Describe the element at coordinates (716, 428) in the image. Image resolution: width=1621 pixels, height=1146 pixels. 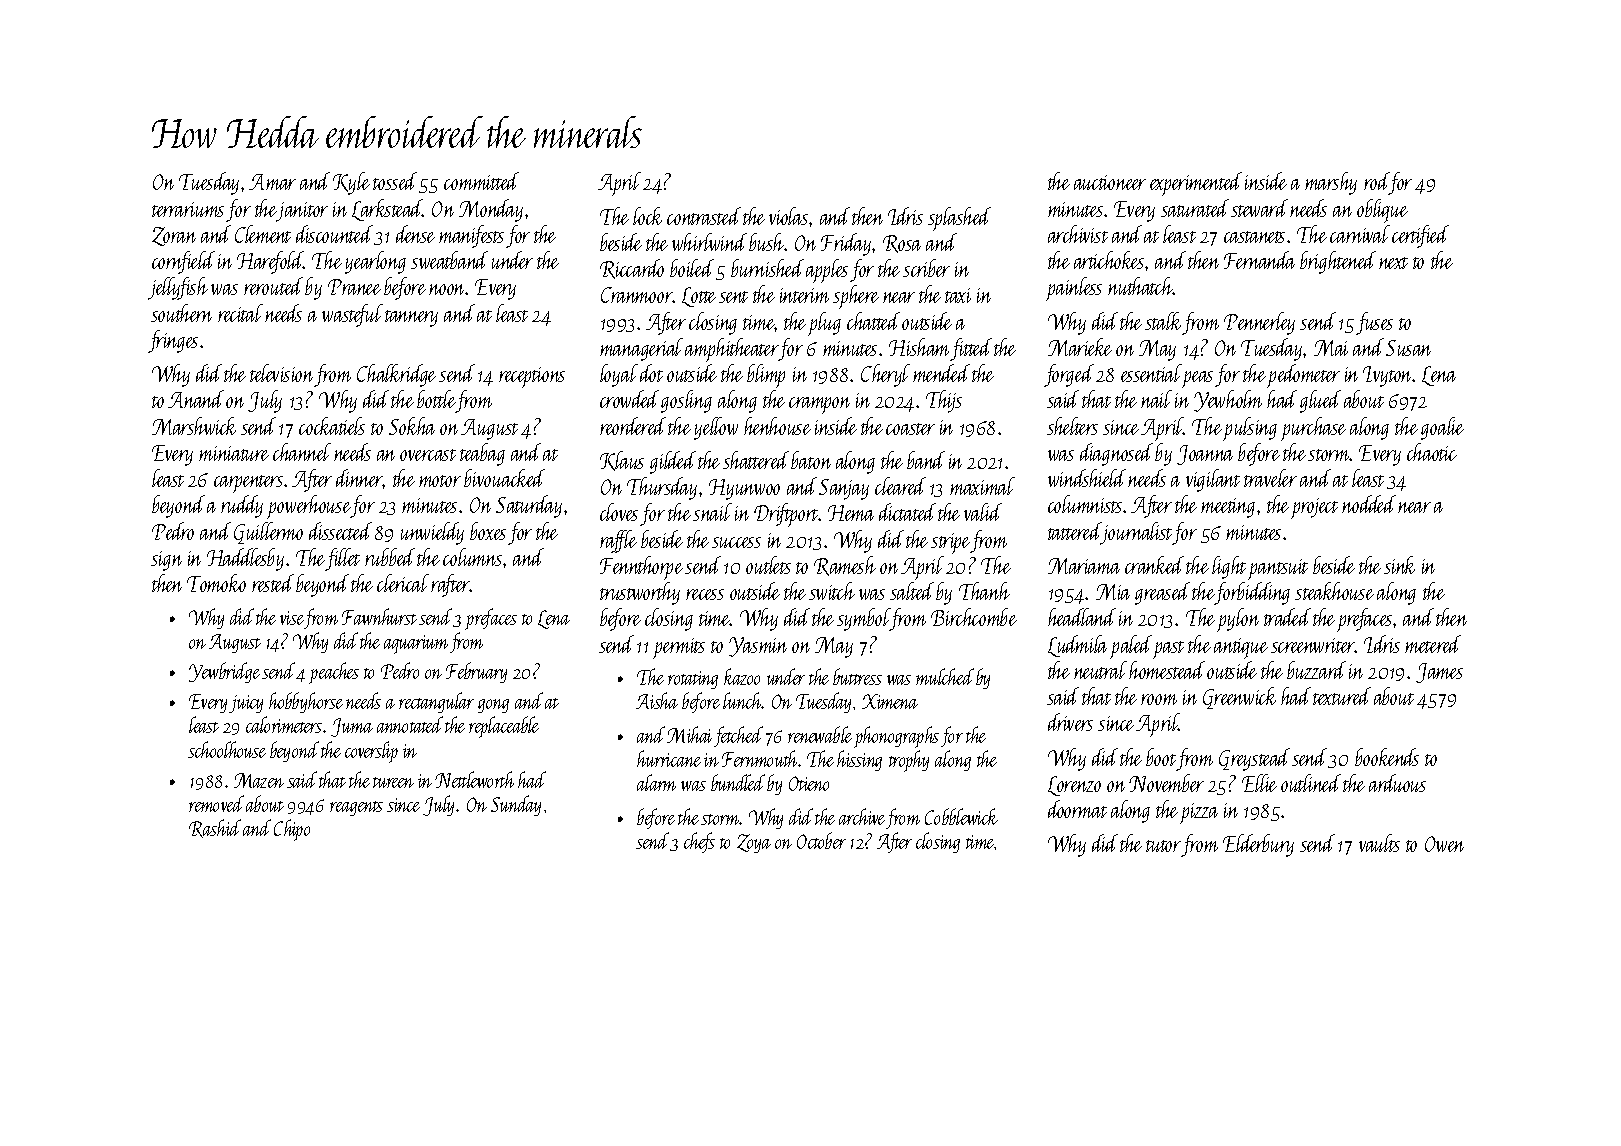
I see `yellow` at that location.
